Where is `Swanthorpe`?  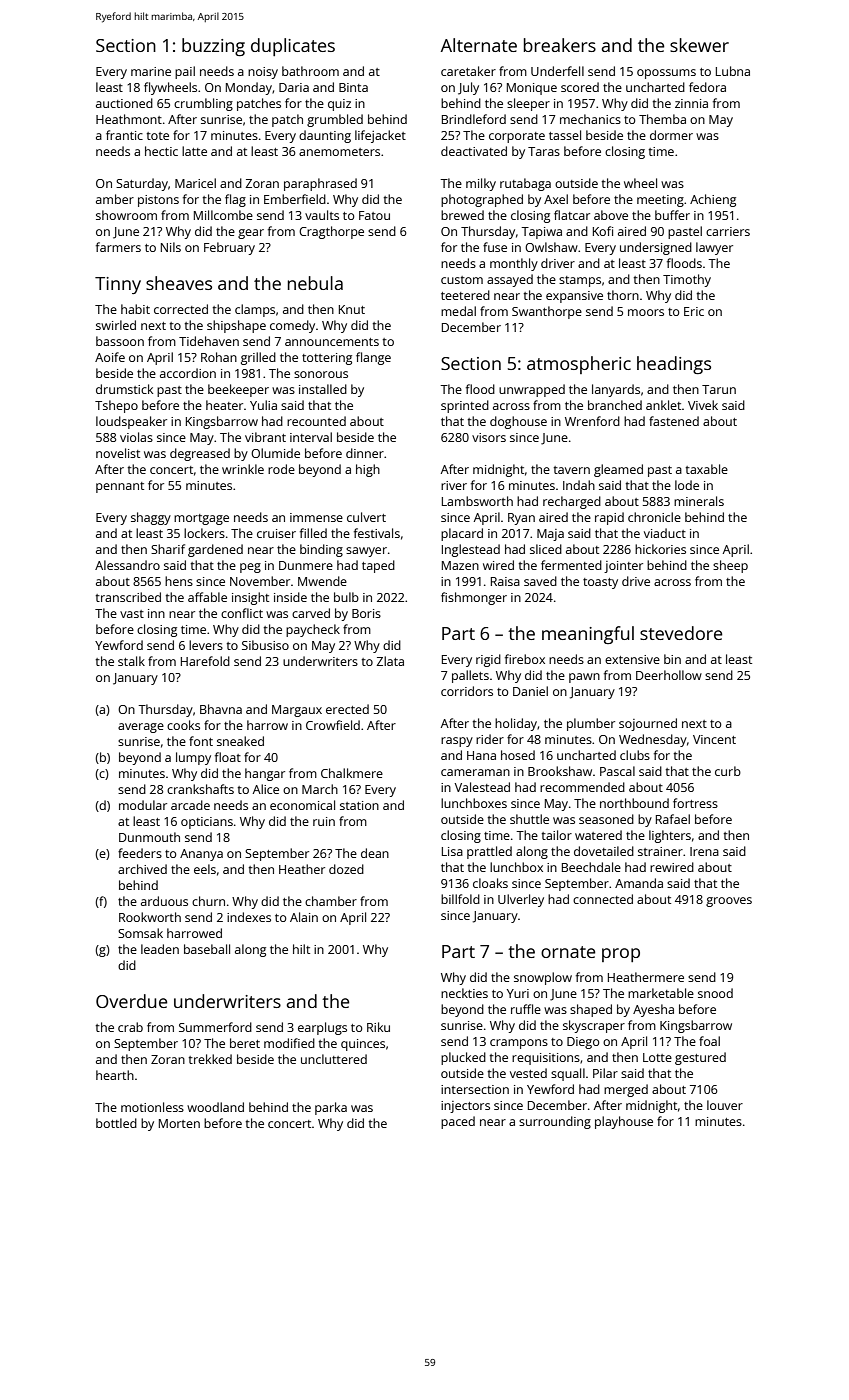 Swanthorpe is located at coordinates (547, 312).
